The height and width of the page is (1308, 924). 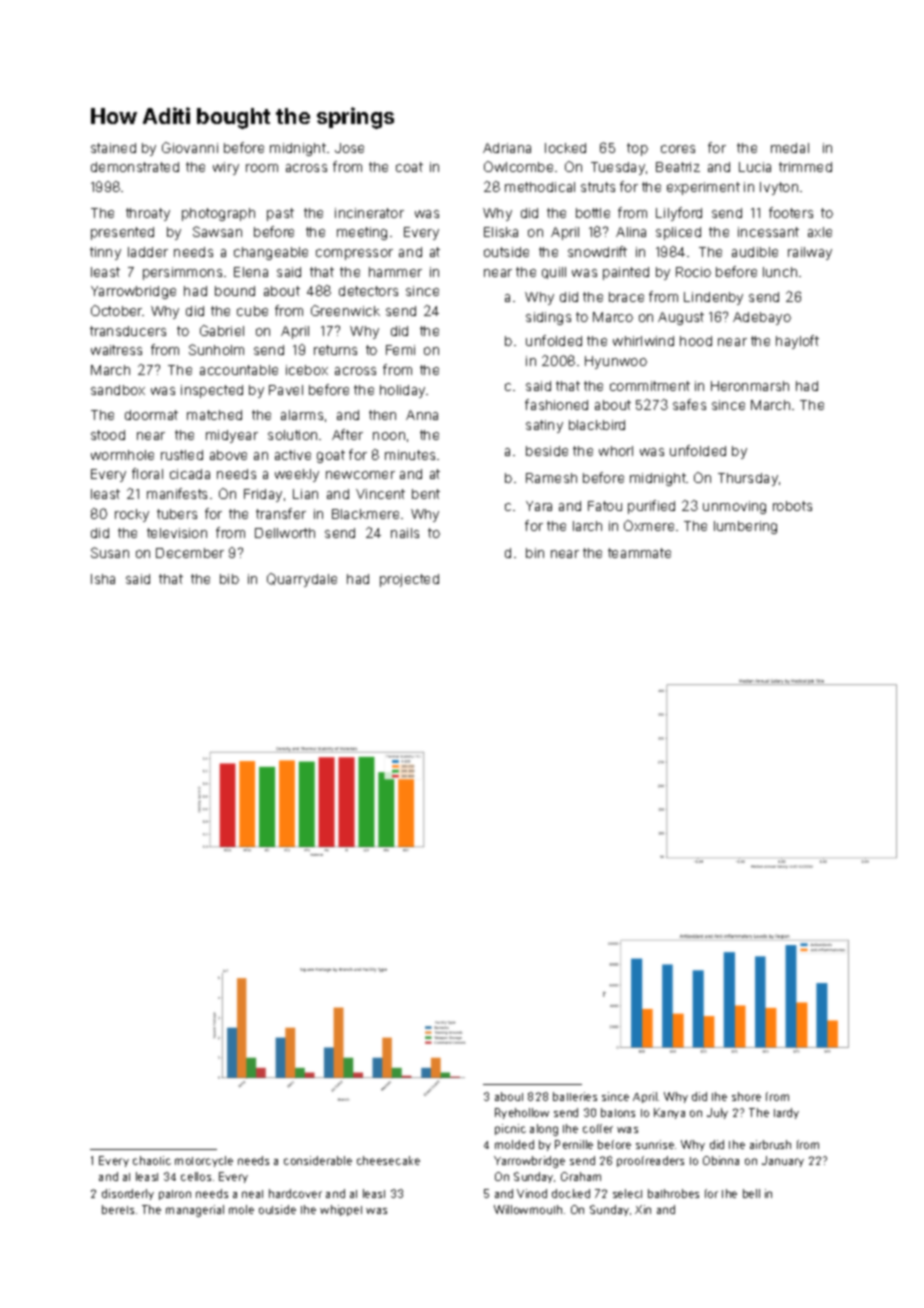 What do you see at coordinates (565, 148) in the page?
I see `locked` at bounding box center [565, 148].
